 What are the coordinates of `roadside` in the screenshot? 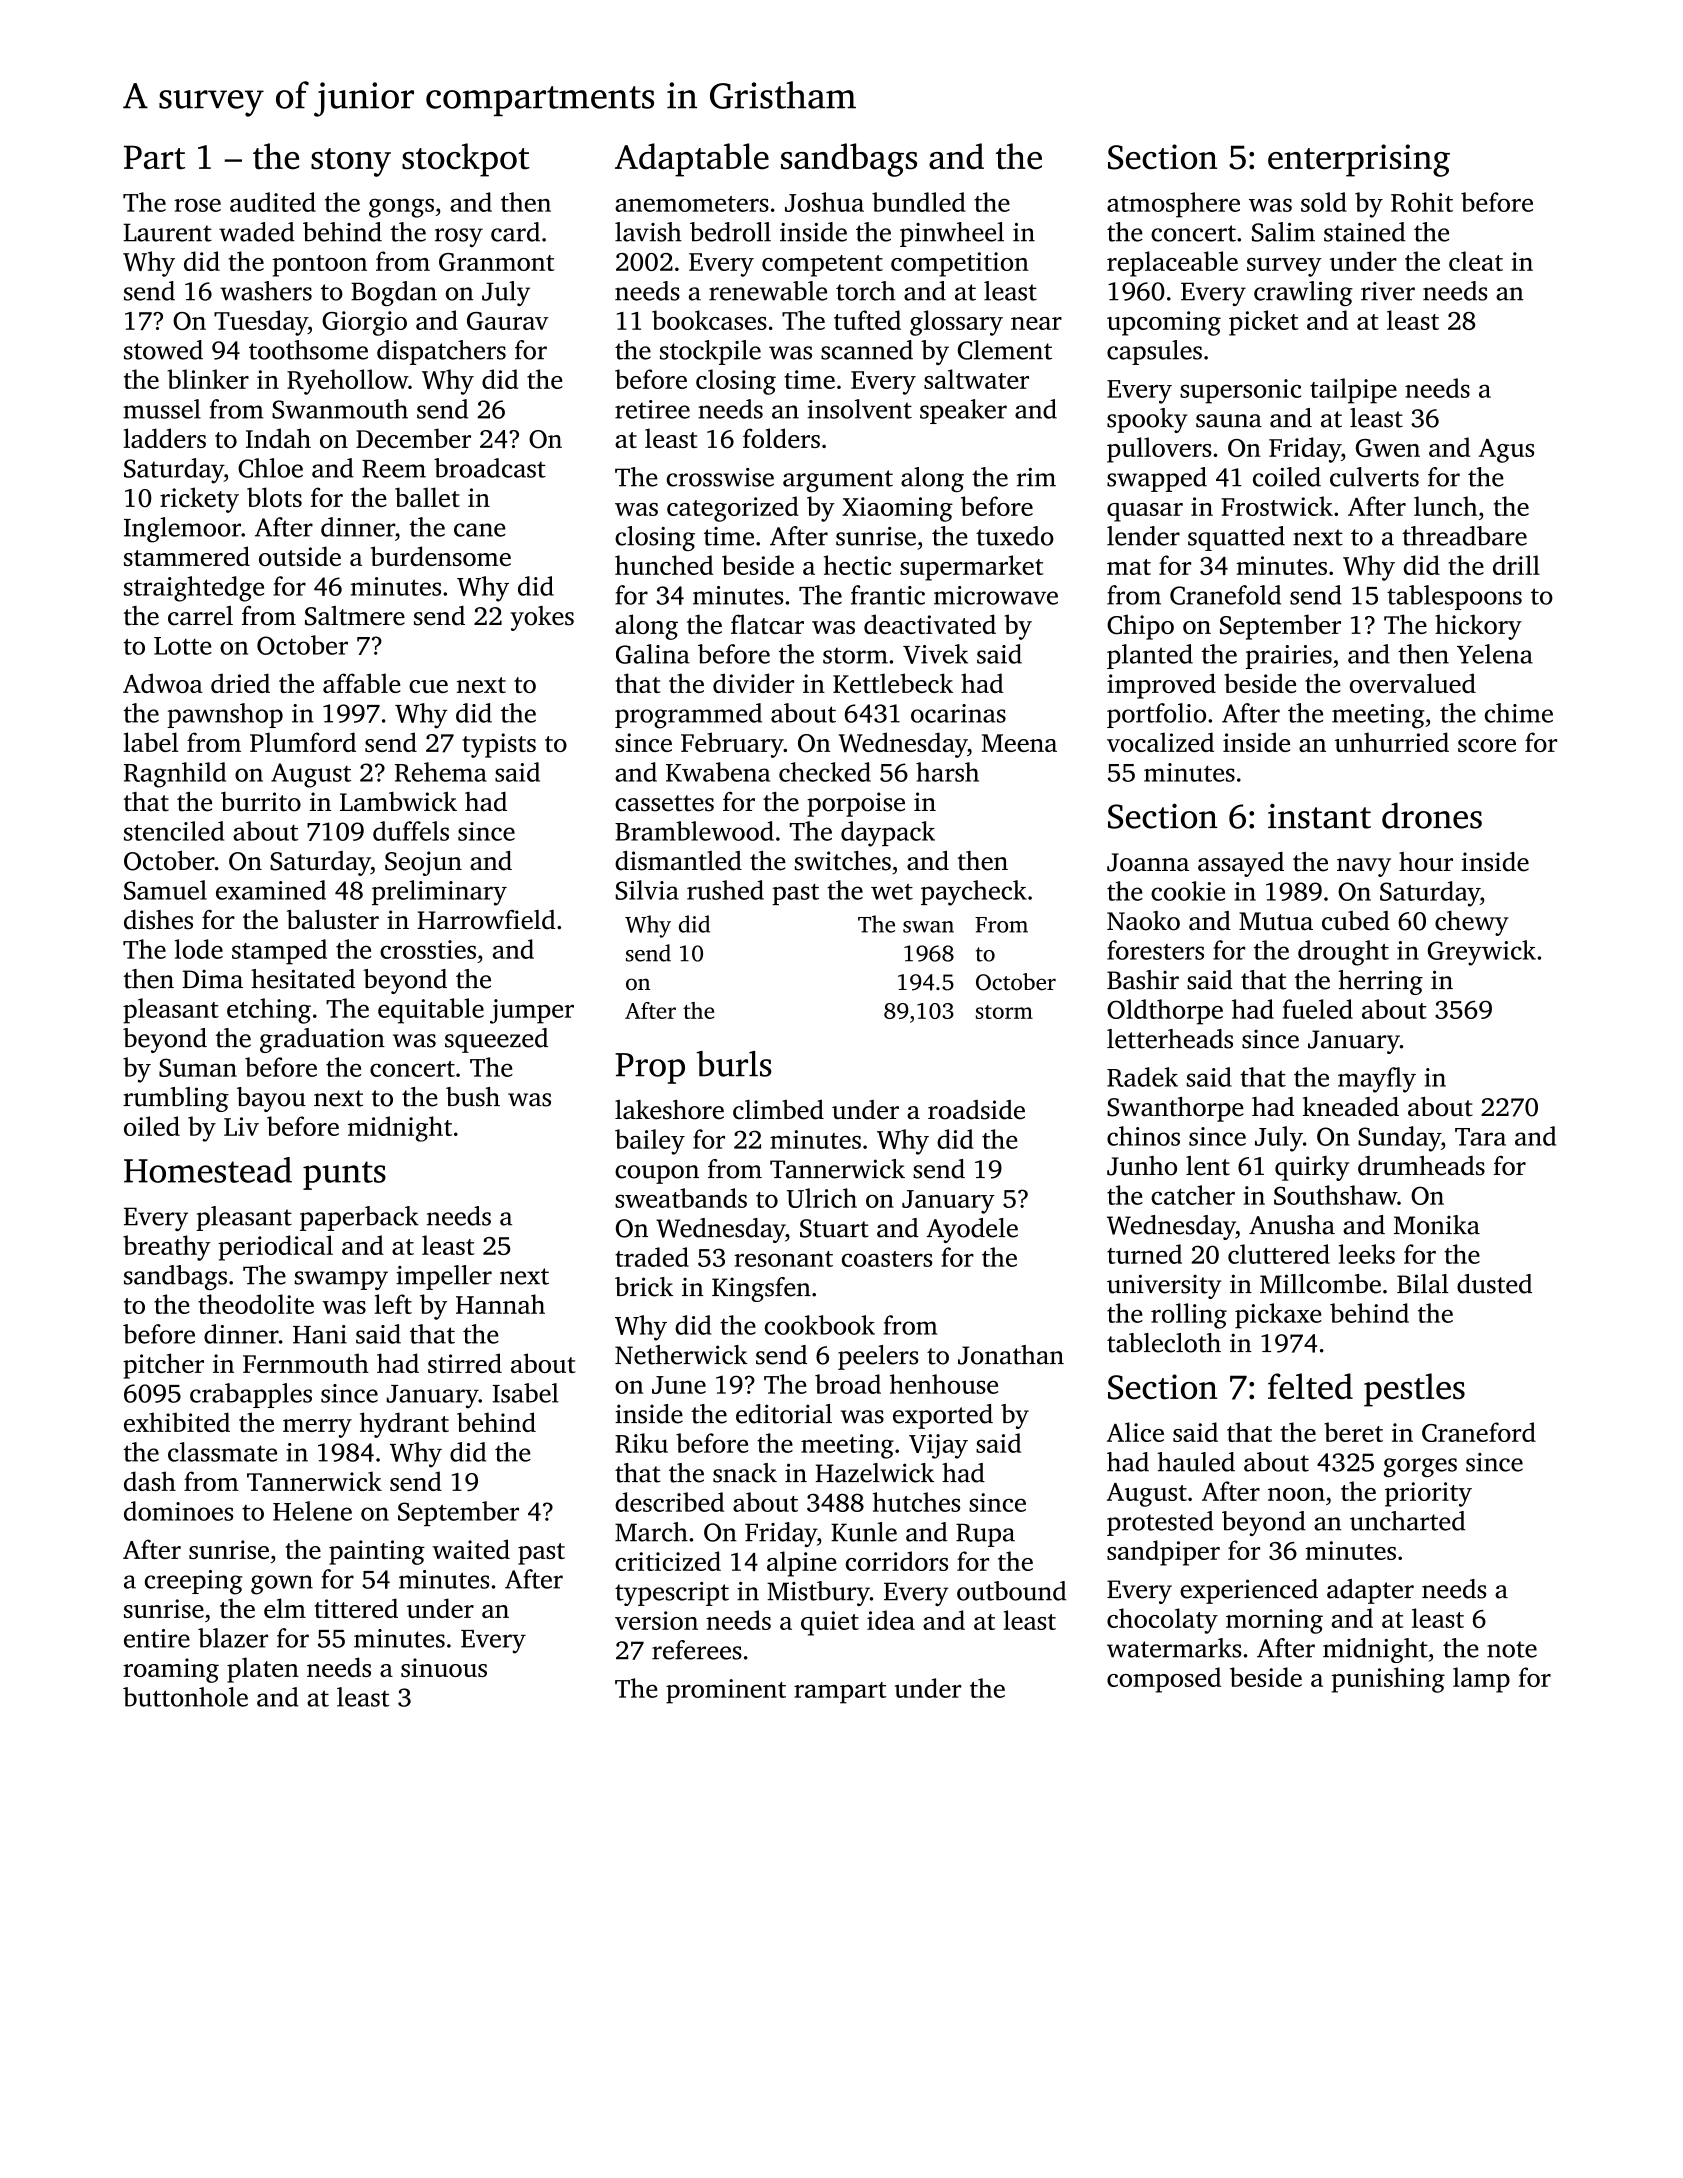 It's located at (976, 1110).
